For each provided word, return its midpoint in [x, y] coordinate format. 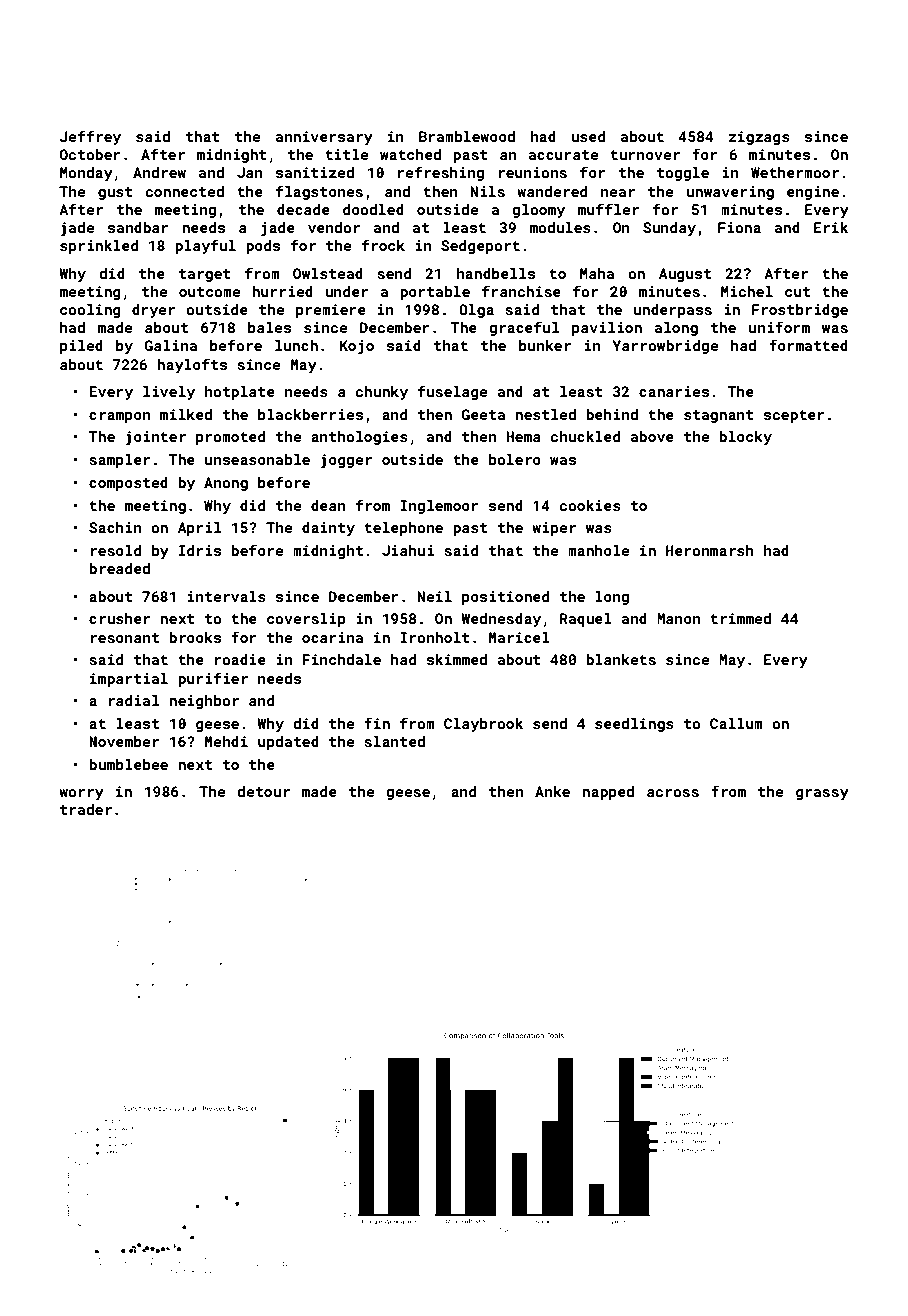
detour [263, 791]
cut [797, 292]
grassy [822, 794]
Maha [597, 273]
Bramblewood [467, 136]
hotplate [240, 393]
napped [608, 793]
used [588, 136]
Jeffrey [90, 137]
